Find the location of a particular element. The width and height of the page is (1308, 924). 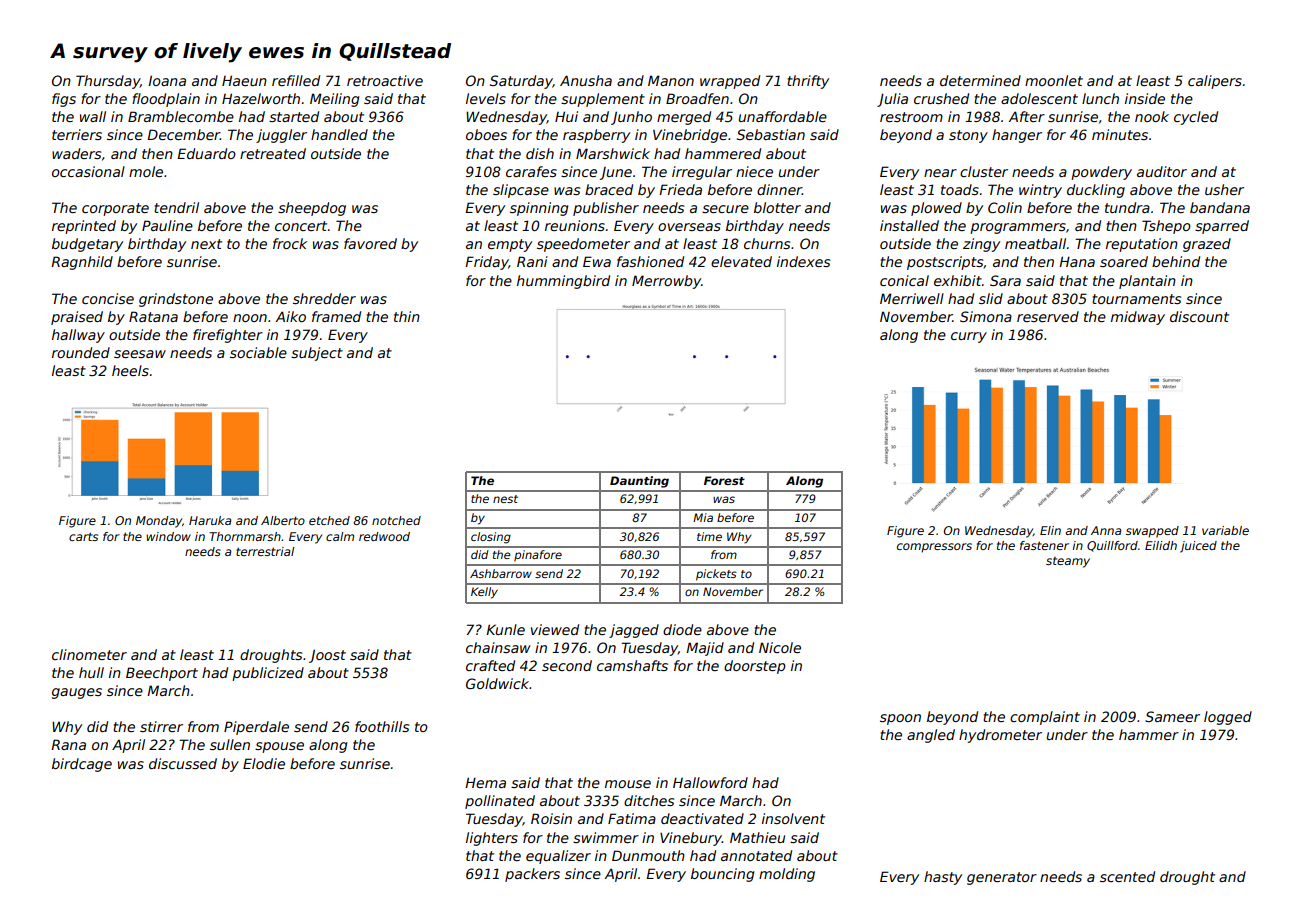

clinometer is located at coordinates (89, 654).
